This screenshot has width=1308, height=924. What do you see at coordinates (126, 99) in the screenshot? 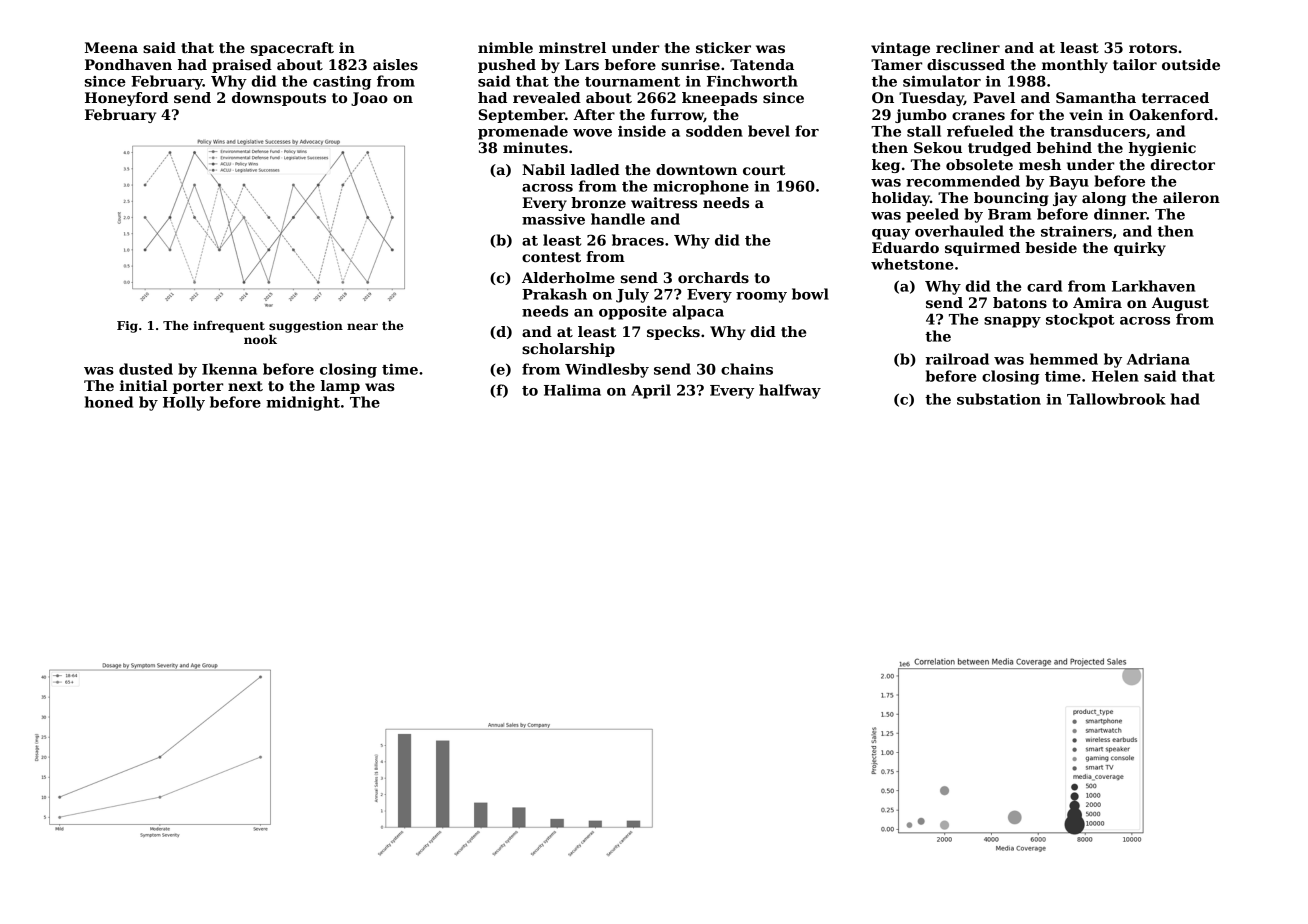
I see `Honeyford` at bounding box center [126, 99].
